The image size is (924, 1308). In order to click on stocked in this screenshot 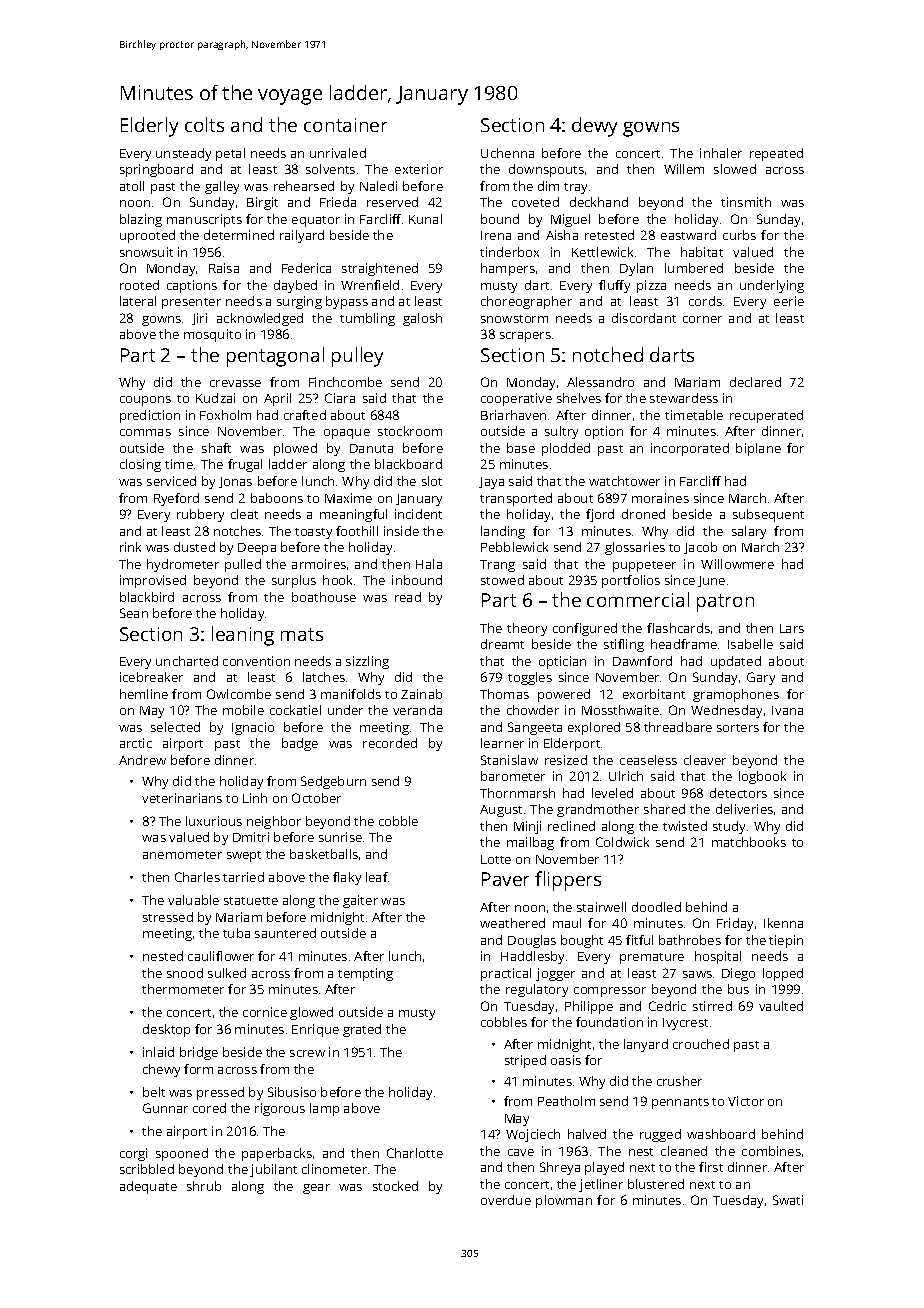, I will do `click(395, 1186)`.
